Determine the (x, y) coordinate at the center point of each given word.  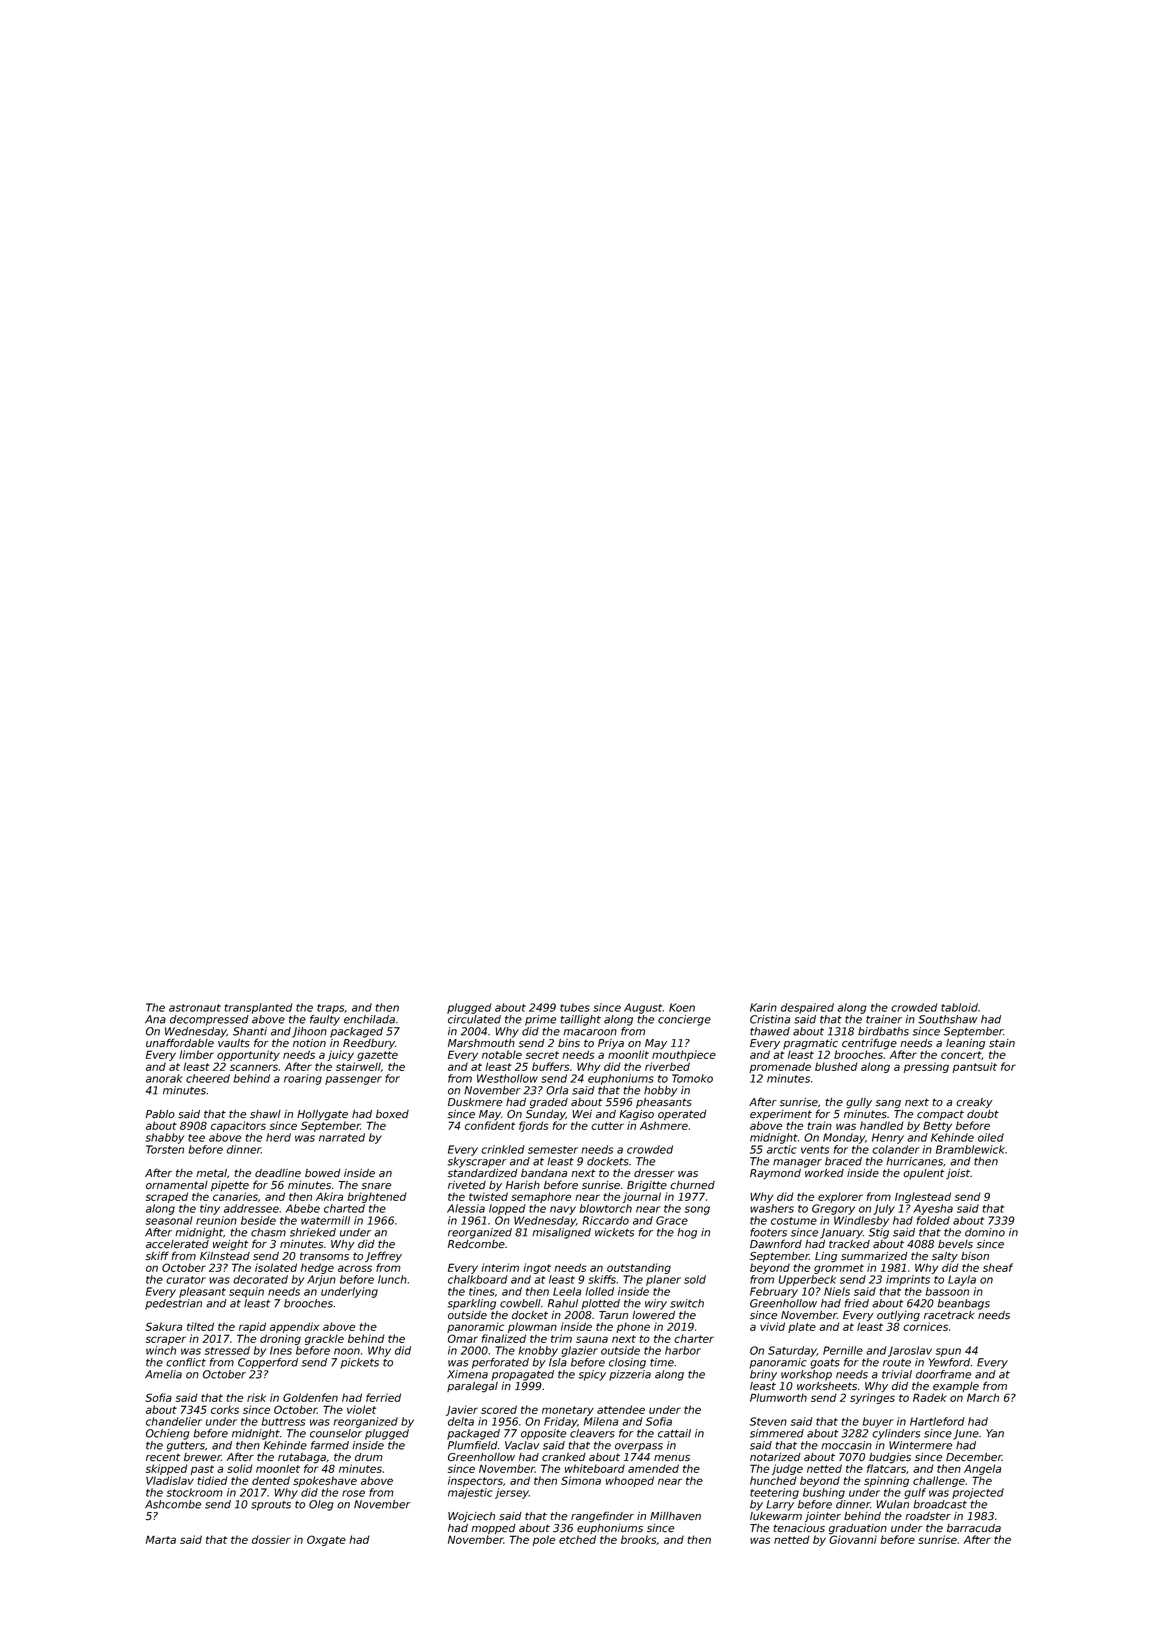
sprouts (271, 1506)
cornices (925, 1326)
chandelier (174, 1421)
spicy (592, 1375)
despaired (807, 1008)
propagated (523, 1375)
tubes (575, 1007)
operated (682, 1115)
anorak (164, 1078)
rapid (252, 1327)
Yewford (950, 1362)
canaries (235, 1196)
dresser (654, 1173)
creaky (974, 1103)
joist (958, 1174)
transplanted (259, 1008)
